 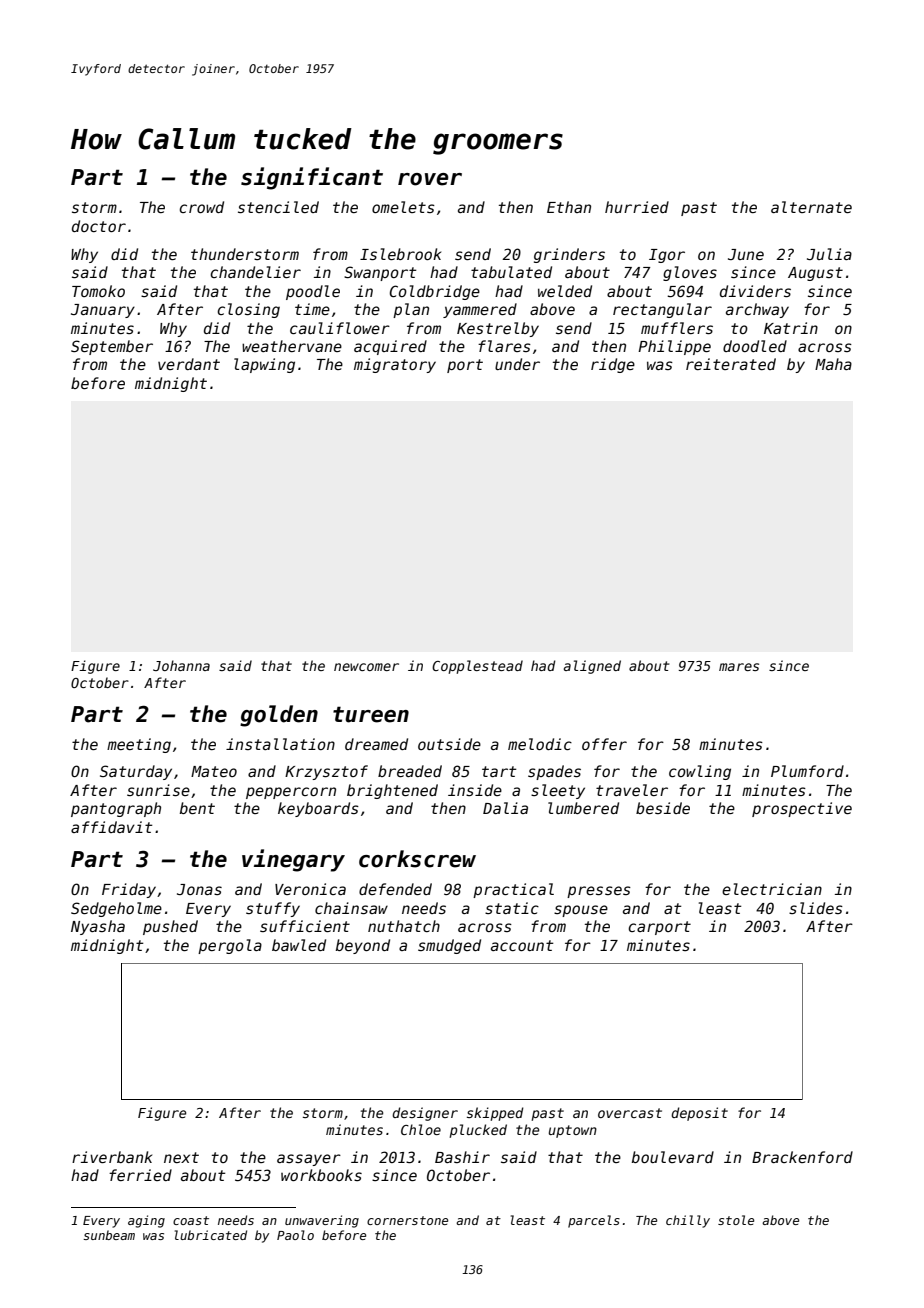 What do you see at coordinates (739, 667) in the page?
I see `mares` at bounding box center [739, 667].
